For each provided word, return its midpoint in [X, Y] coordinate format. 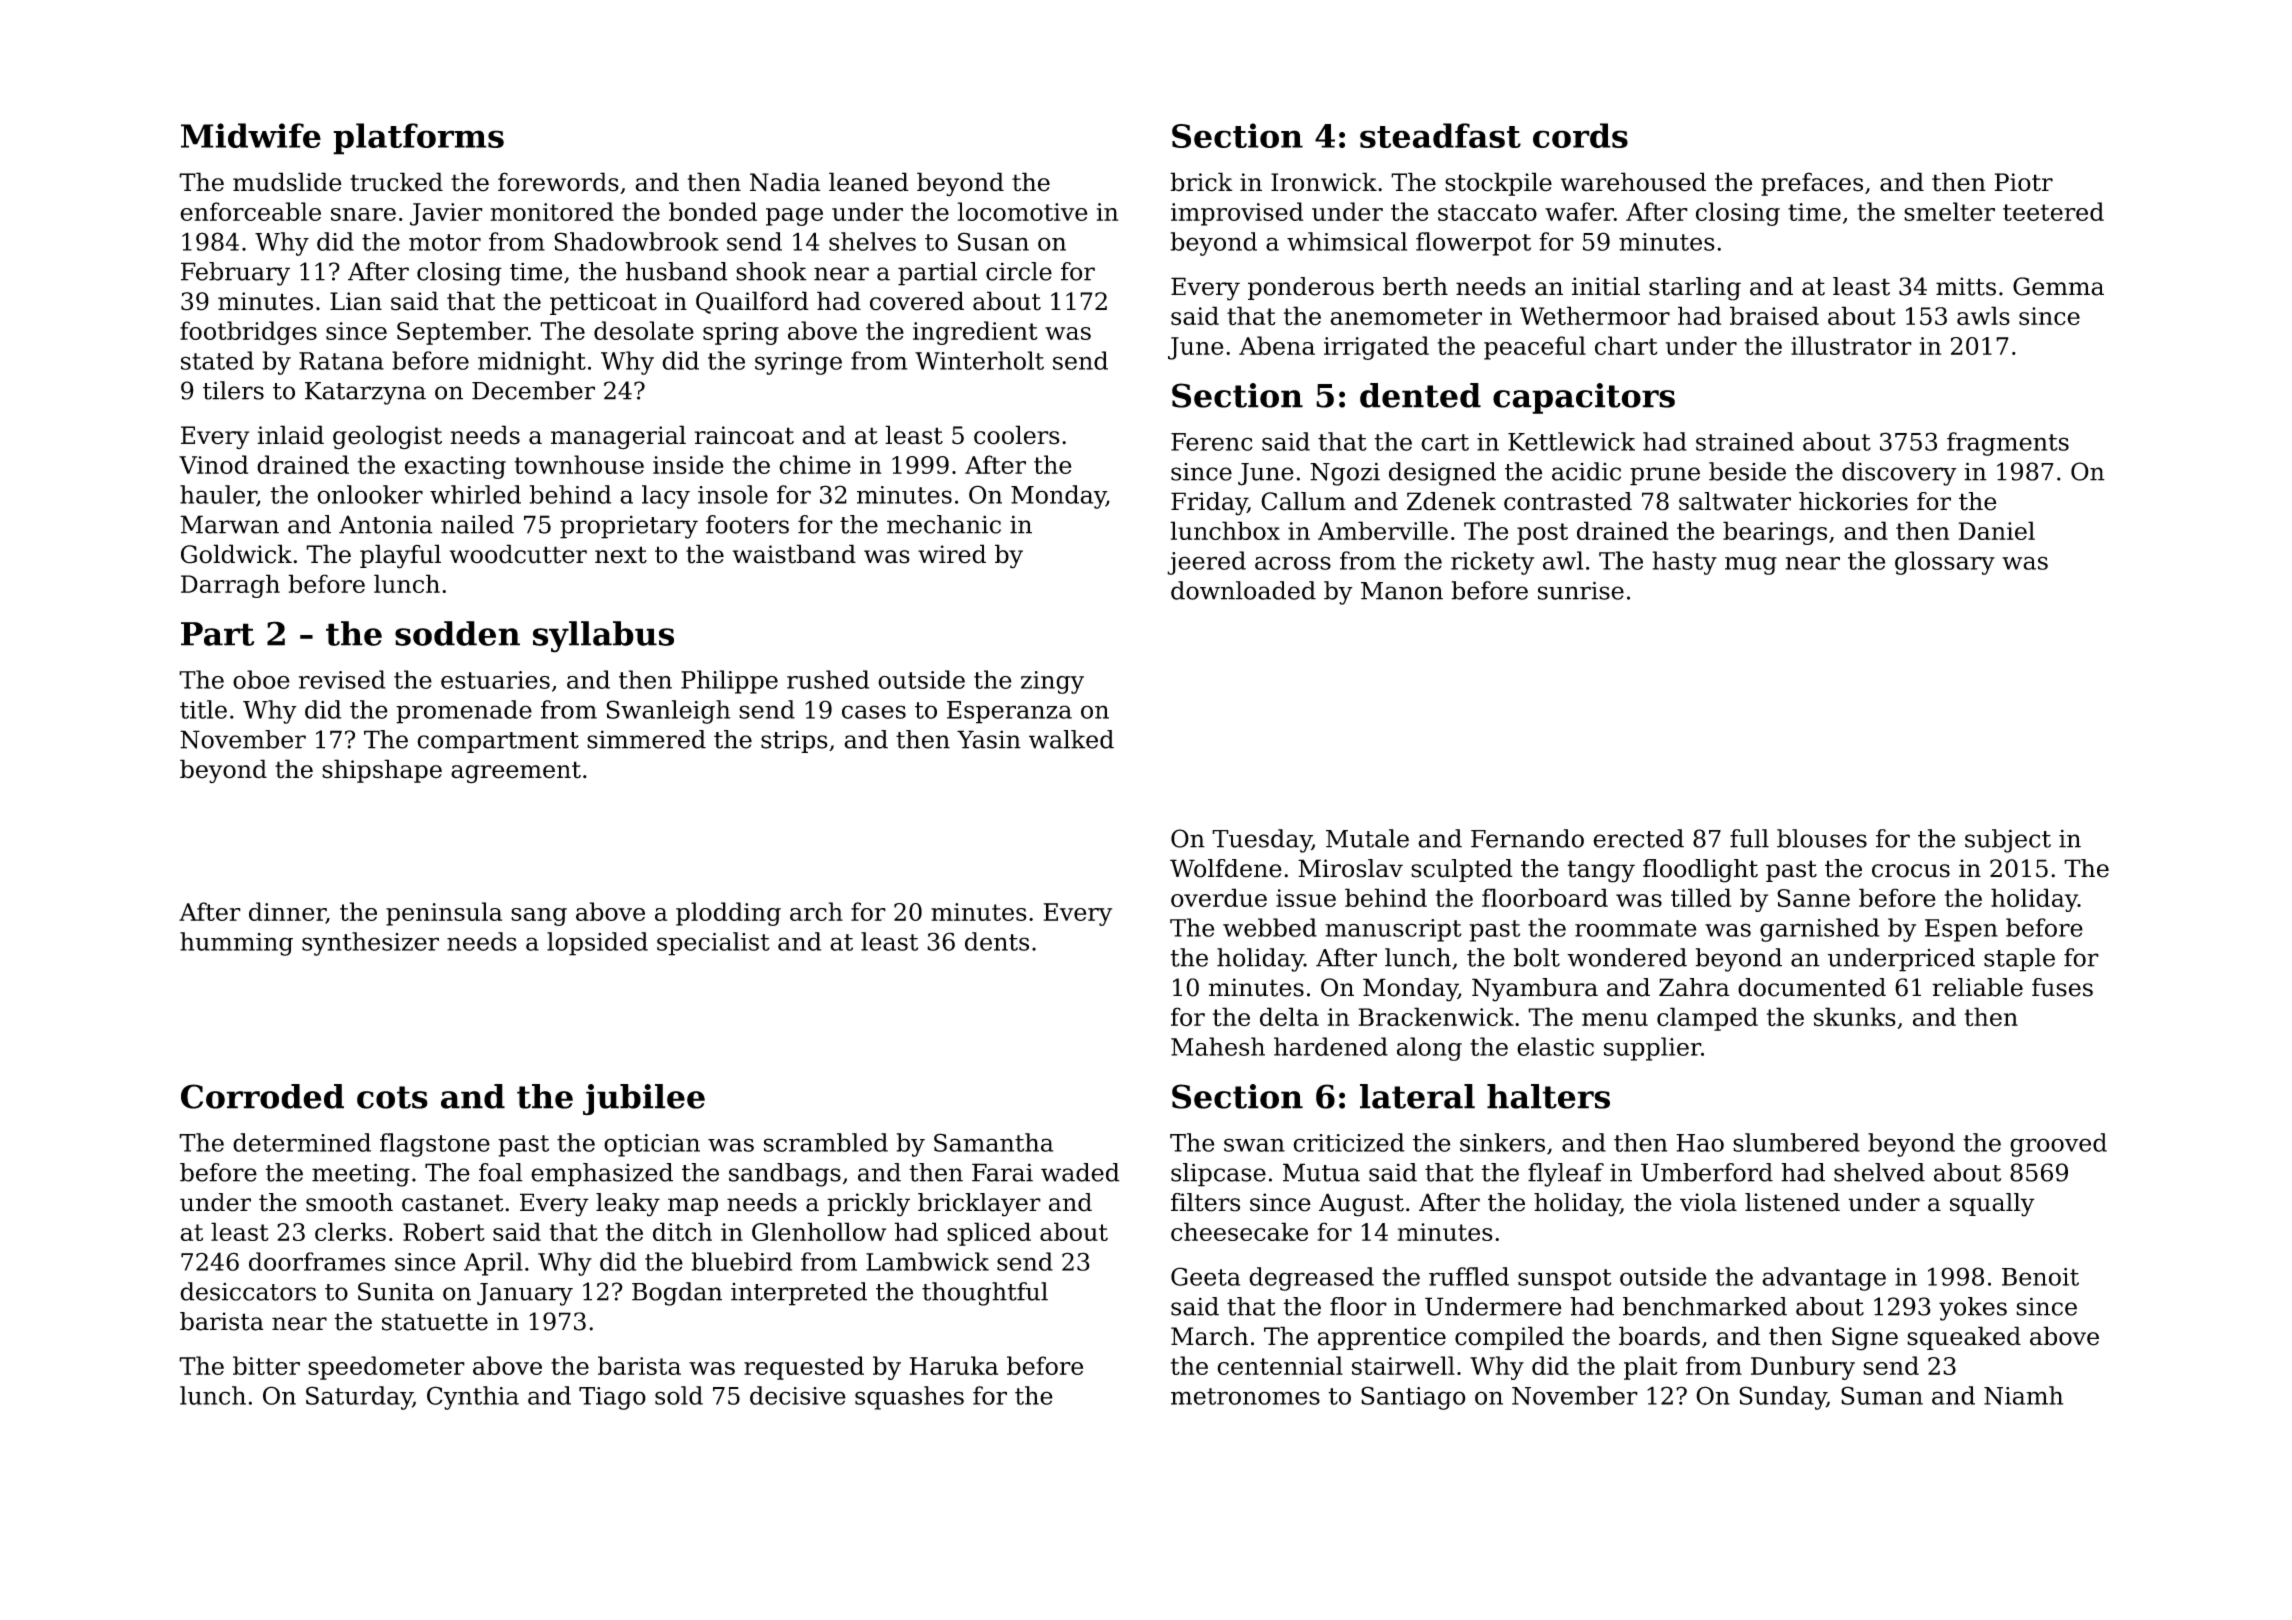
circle [1019, 271]
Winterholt [979, 360]
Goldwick [236, 554]
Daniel [1997, 530]
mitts [1966, 286]
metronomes [1245, 1396]
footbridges [248, 333]
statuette [435, 1322]
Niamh [2023, 1395]
